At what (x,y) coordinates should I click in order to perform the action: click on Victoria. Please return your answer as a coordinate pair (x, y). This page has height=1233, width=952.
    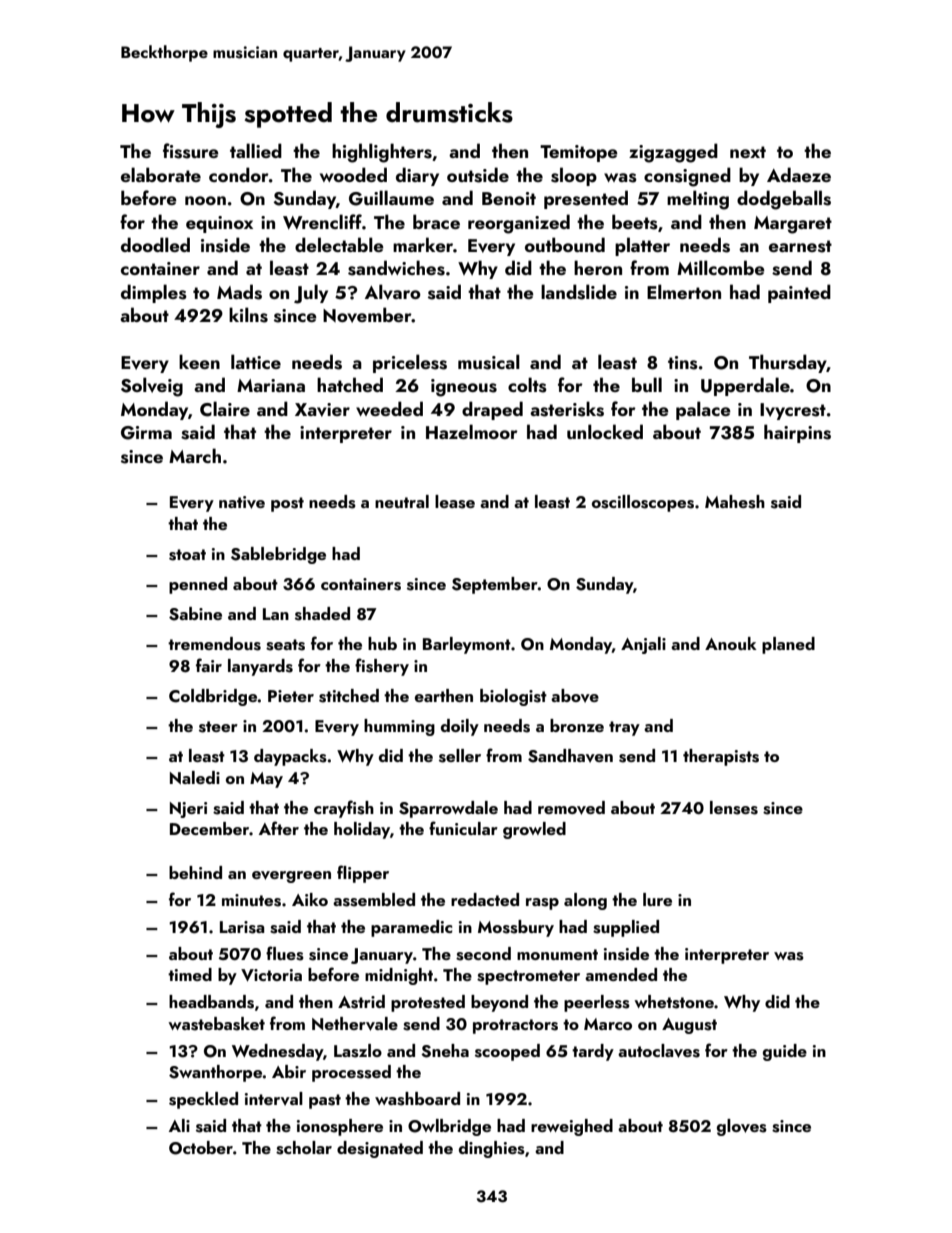
    Looking at the image, I should click on (271, 975).
